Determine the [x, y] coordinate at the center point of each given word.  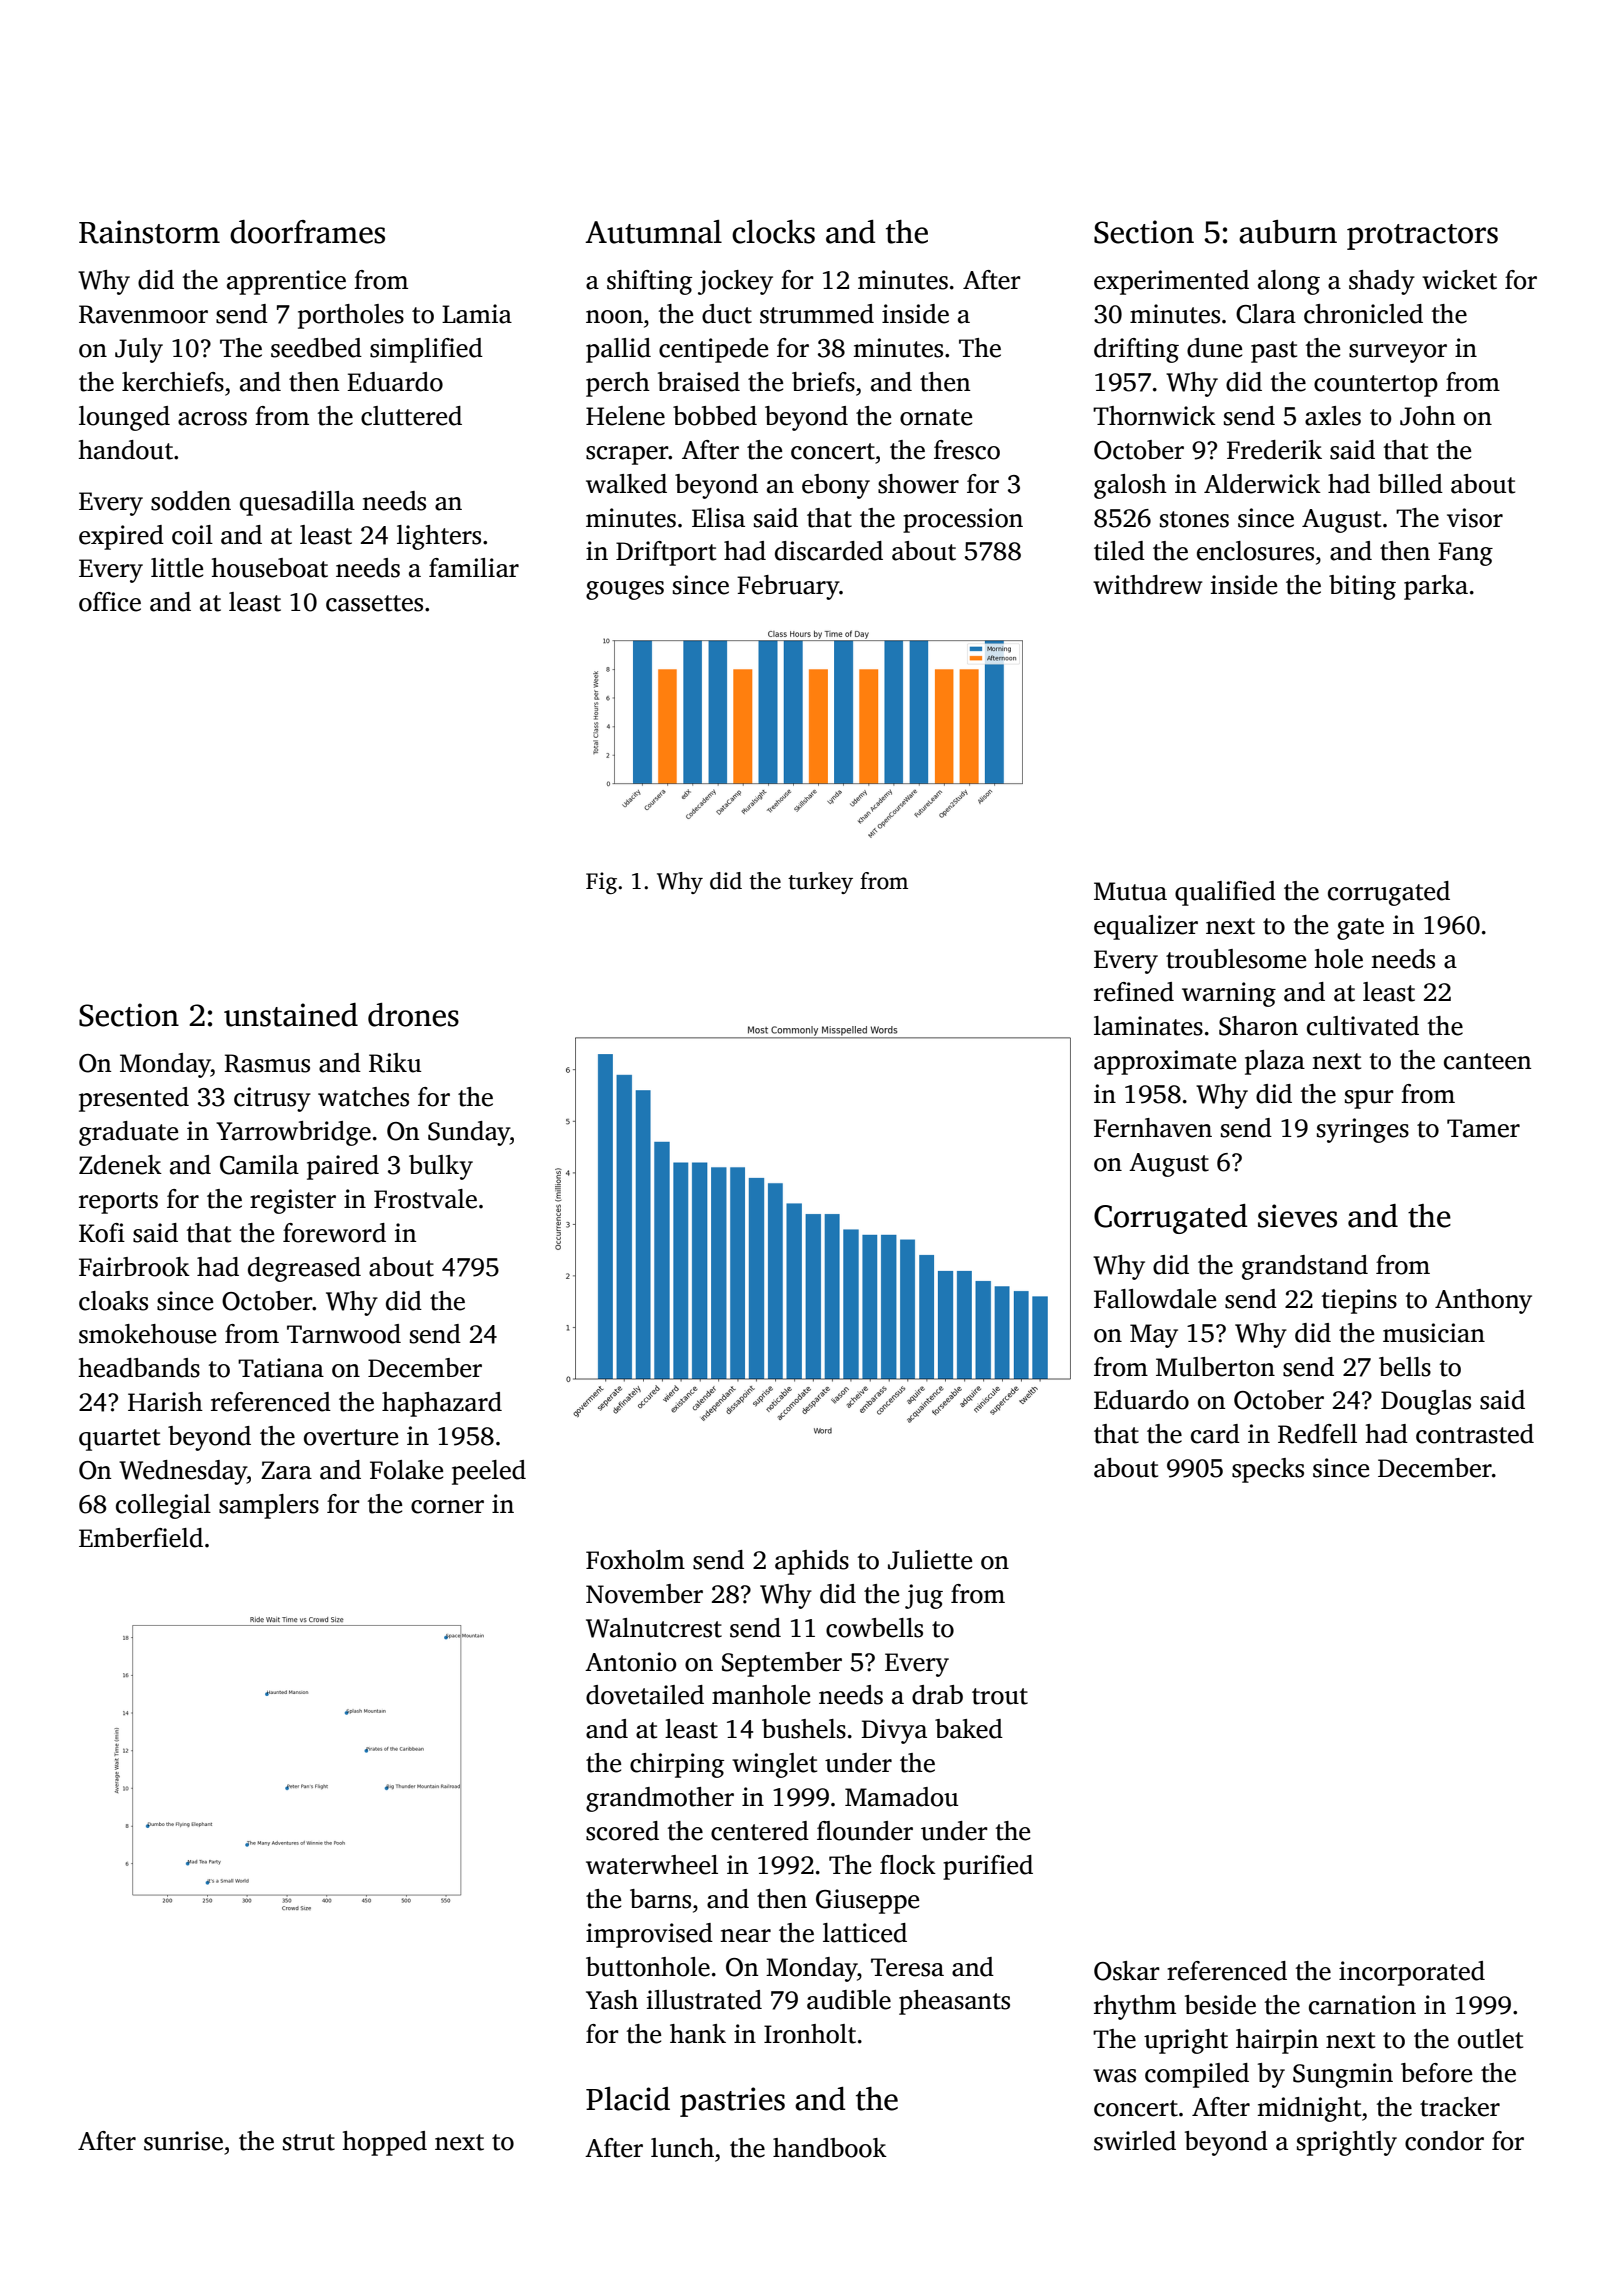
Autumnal [653, 232]
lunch [682, 2148]
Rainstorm [149, 232]
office [110, 602]
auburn [1288, 232]
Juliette [930, 1560]
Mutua [1130, 891]
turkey [820, 883]
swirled [1135, 2141]
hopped [385, 2143]
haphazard [442, 1404]
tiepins [1359, 1301]
